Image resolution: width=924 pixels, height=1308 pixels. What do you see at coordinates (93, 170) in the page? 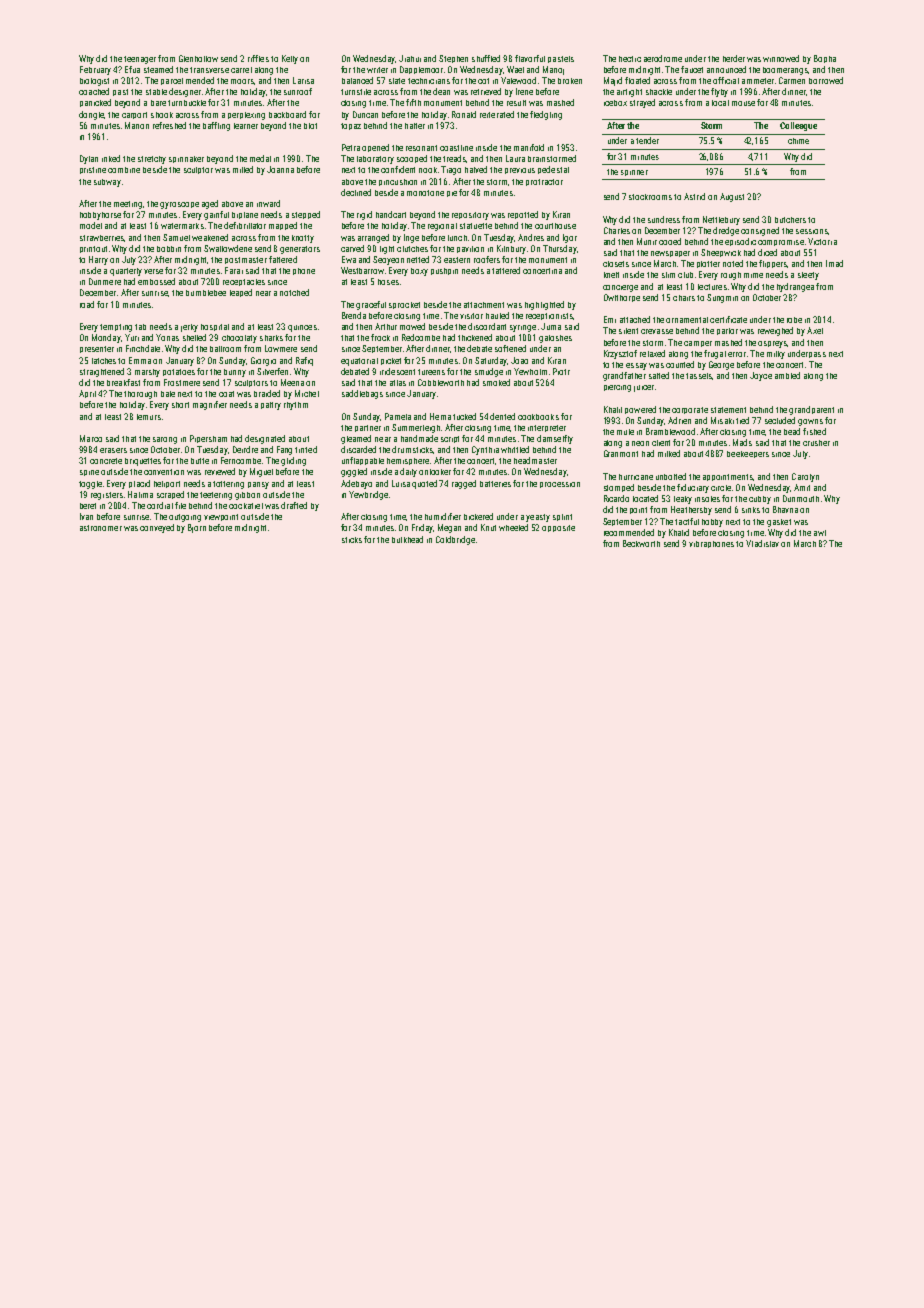
I see `pristine` at bounding box center [93, 170].
